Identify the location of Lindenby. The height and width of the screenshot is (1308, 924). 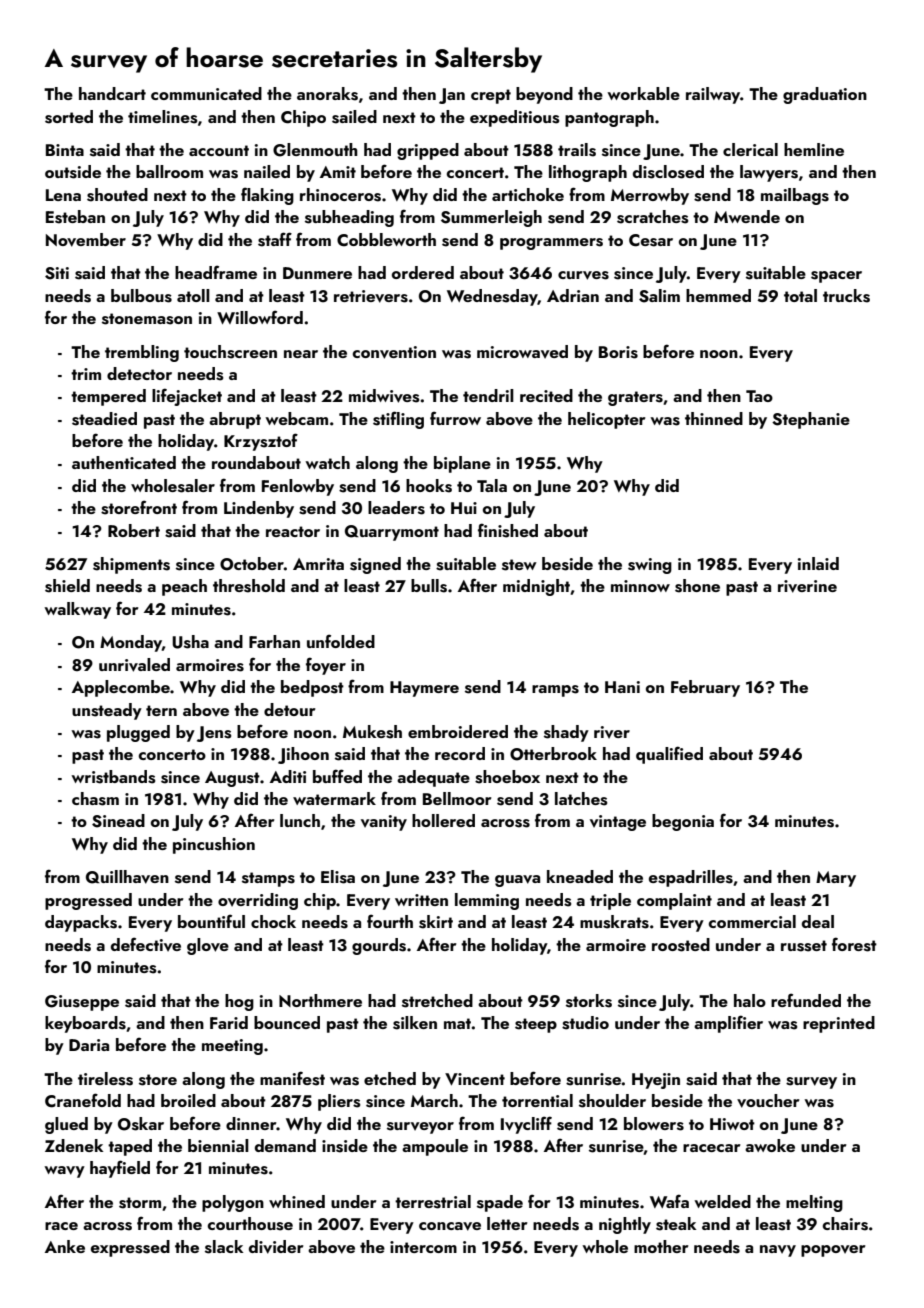
(259, 509).
